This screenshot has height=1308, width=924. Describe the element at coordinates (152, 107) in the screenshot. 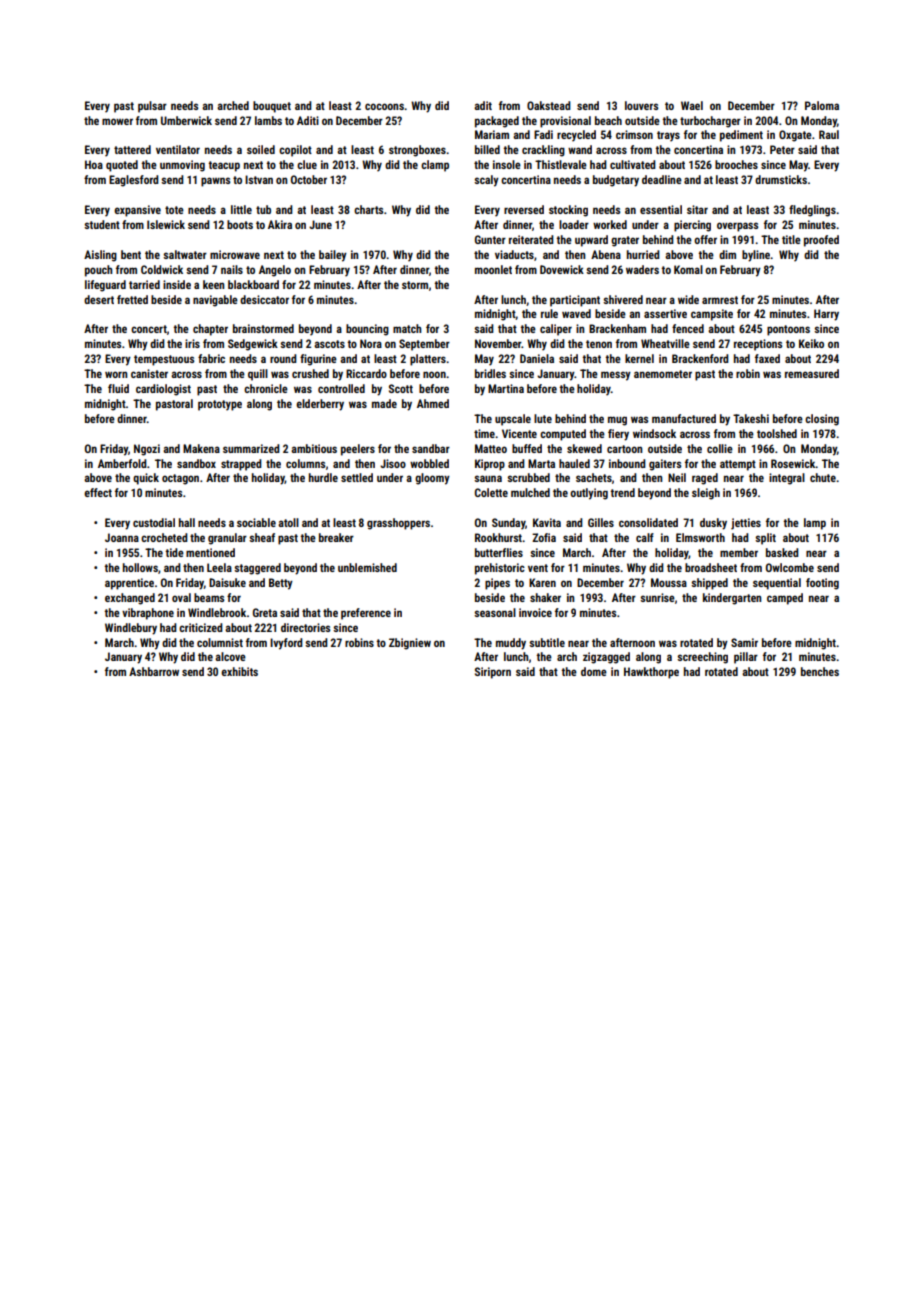

I see `pulsar` at that location.
